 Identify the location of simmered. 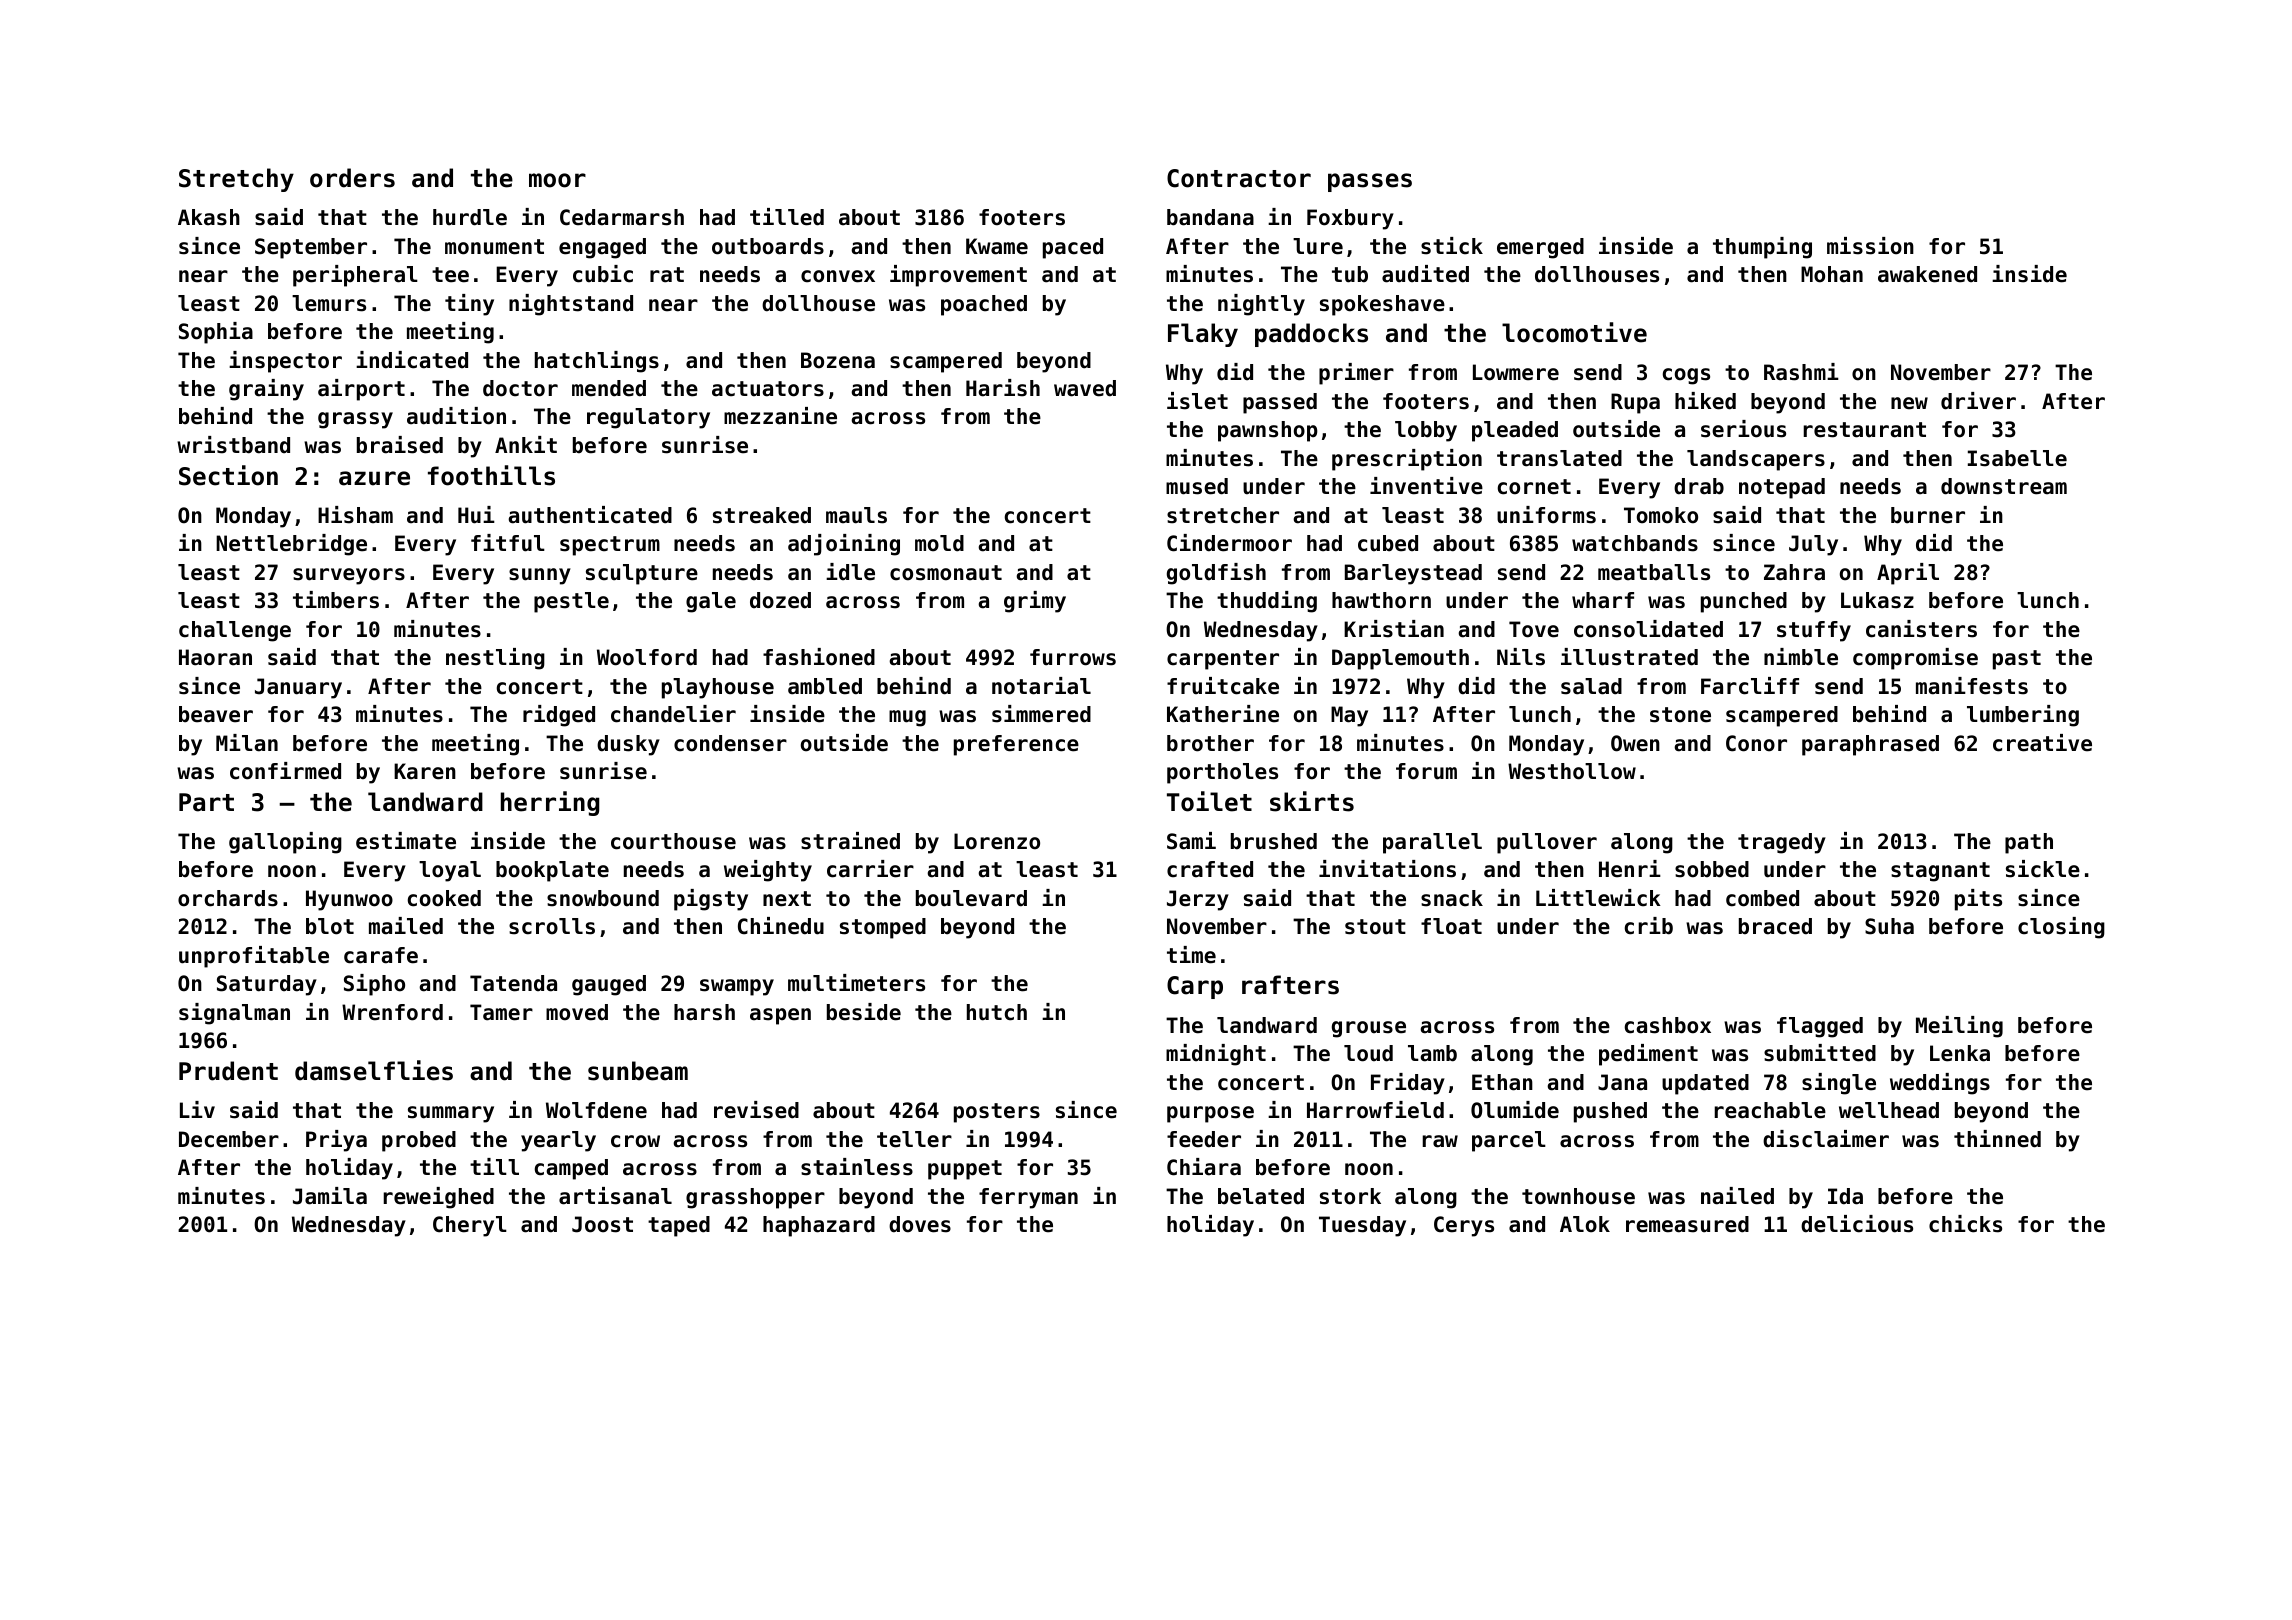
(1041, 714).
